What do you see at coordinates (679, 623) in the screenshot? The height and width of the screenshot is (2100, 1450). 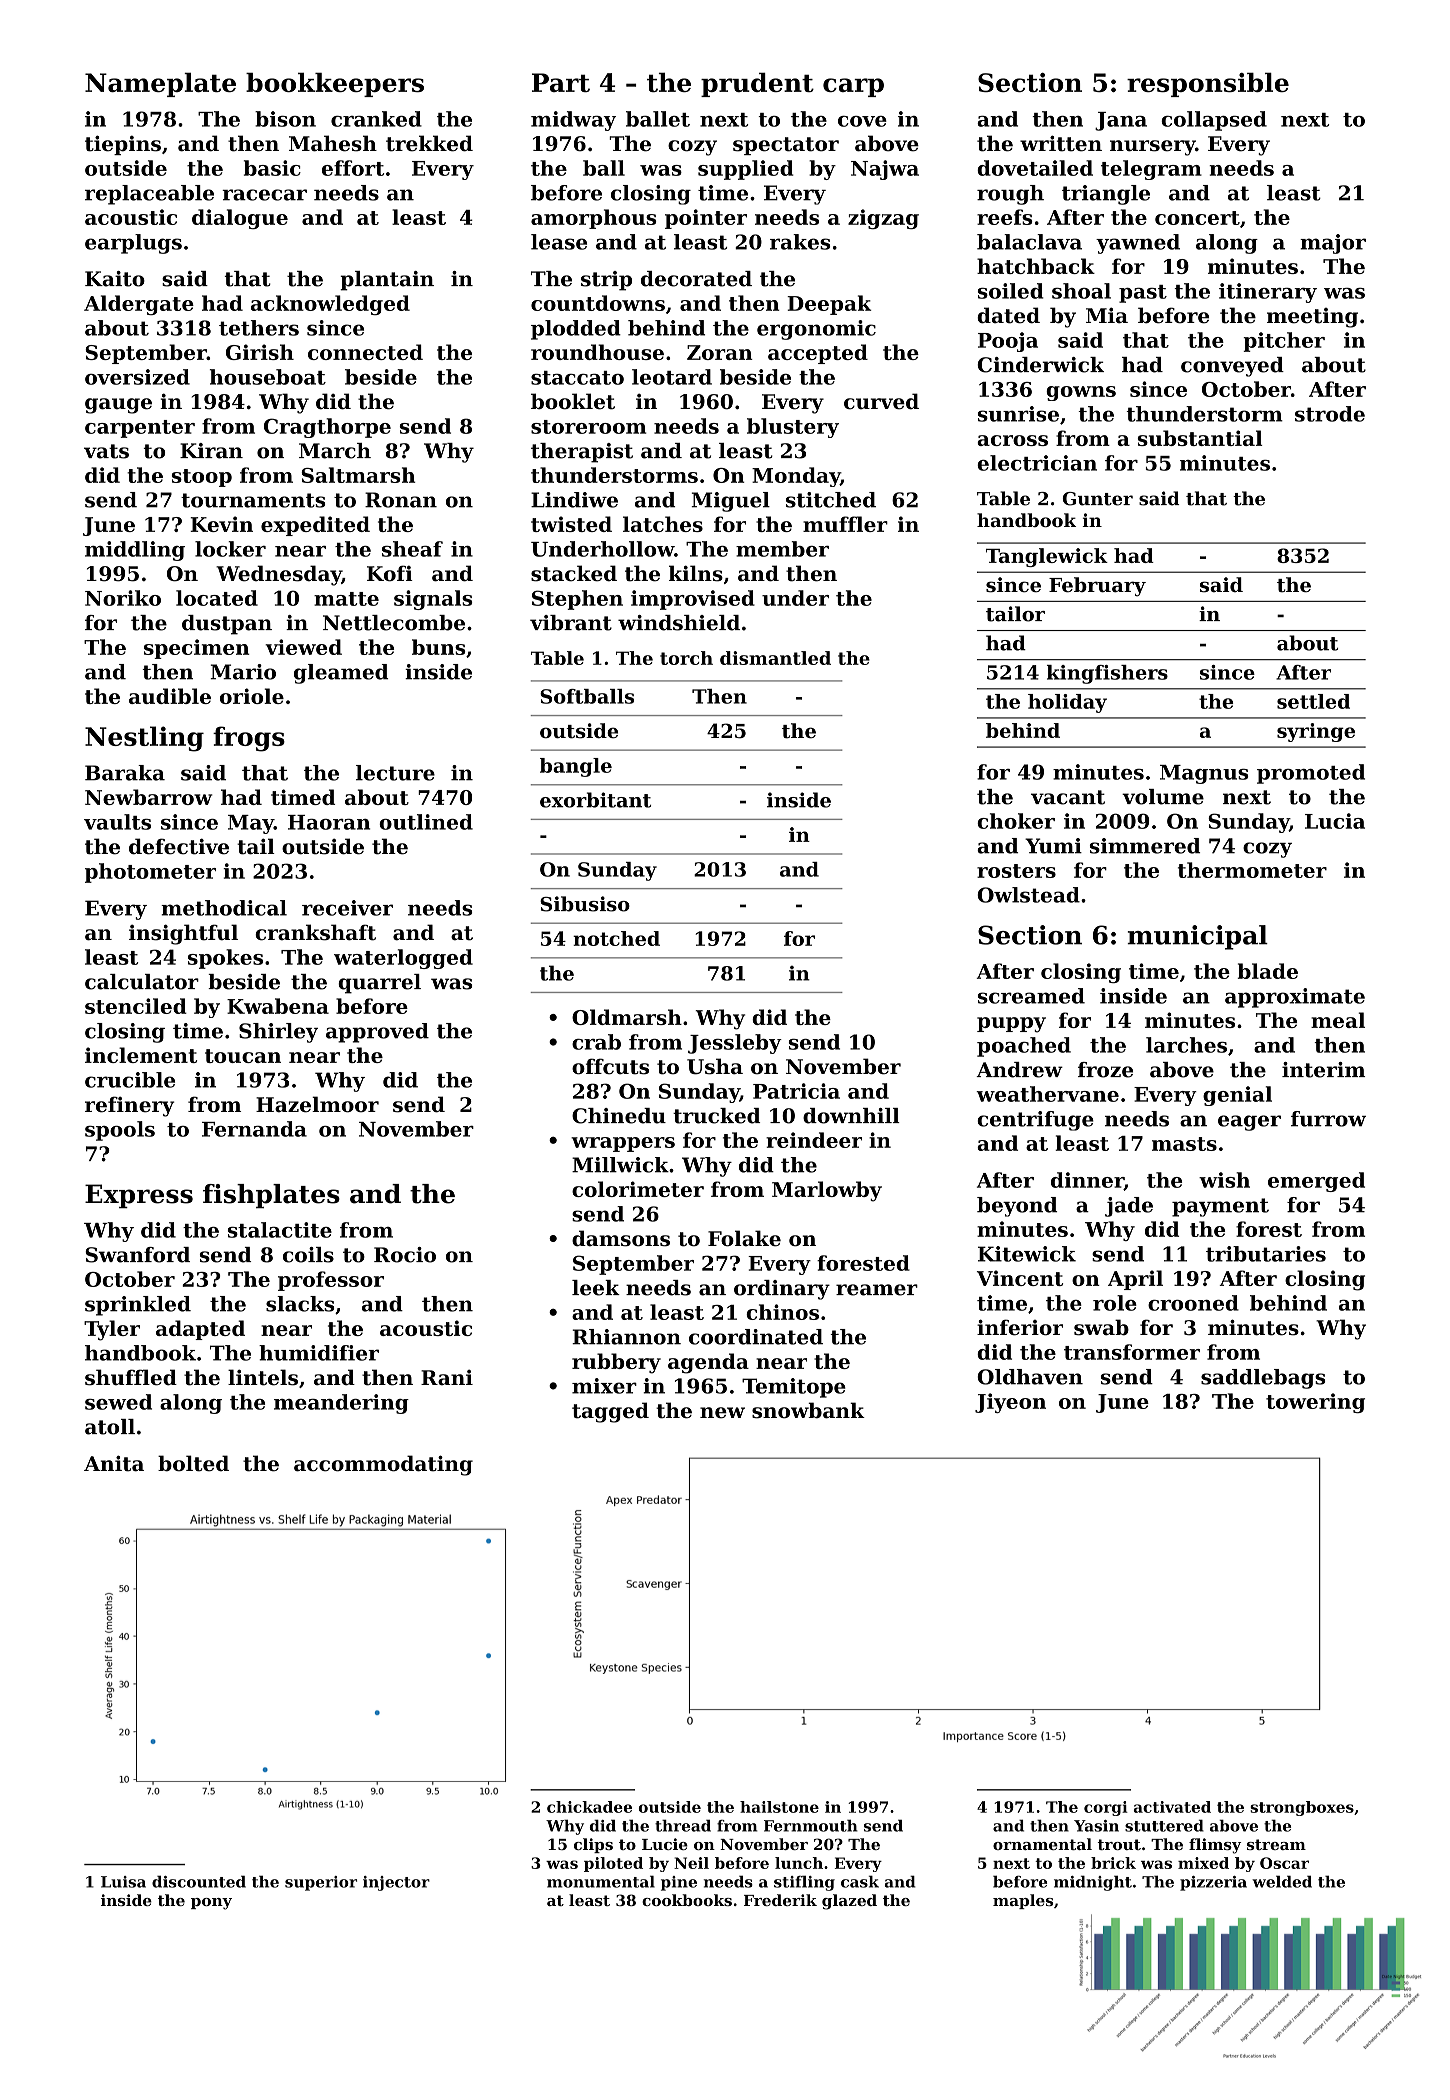 I see `windshield` at bounding box center [679, 623].
